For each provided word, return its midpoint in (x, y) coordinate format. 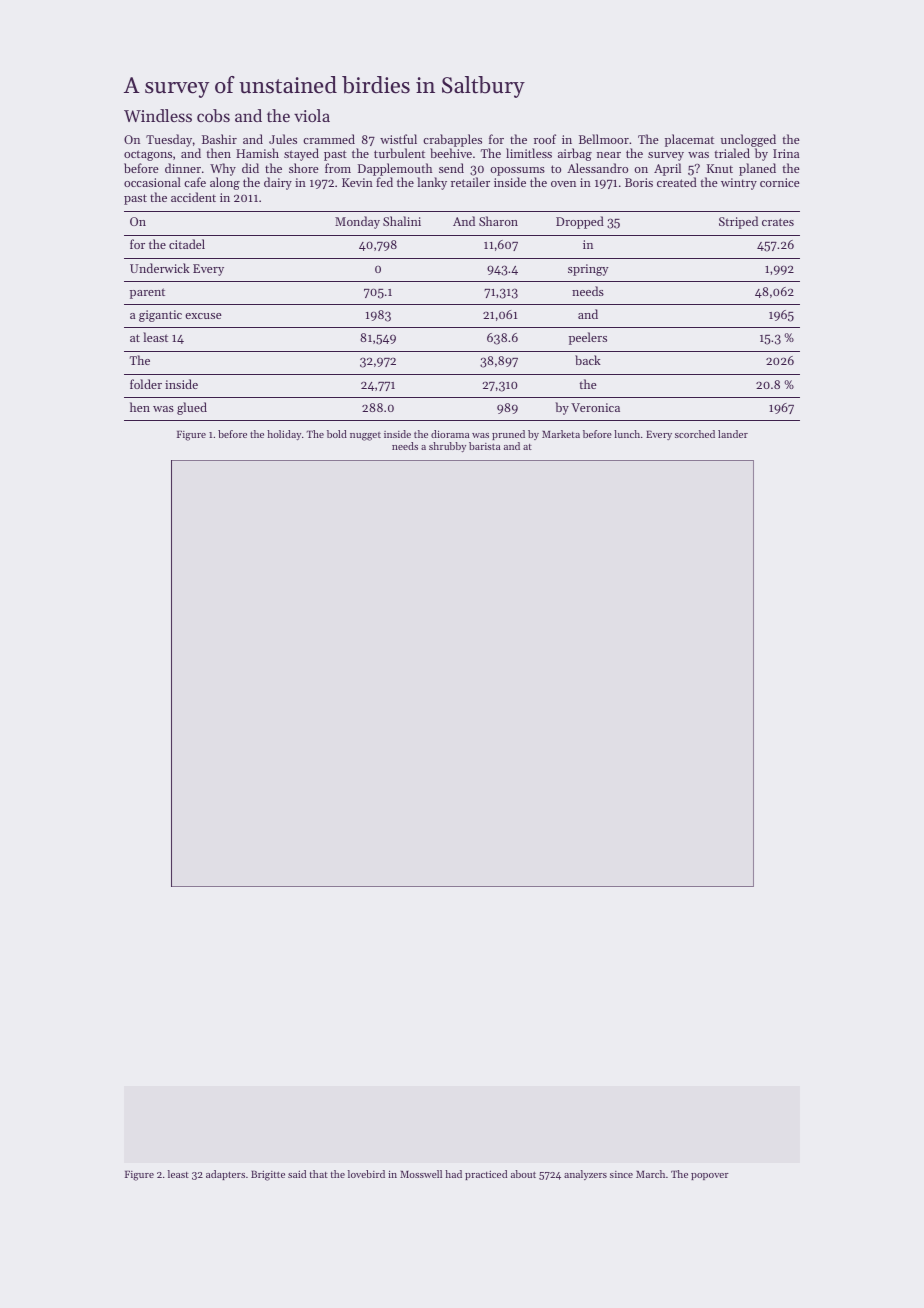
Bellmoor (604, 139)
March (650, 1174)
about (523, 1174)
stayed (301, 154)
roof (545, 139)
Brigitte (268, 1176)
